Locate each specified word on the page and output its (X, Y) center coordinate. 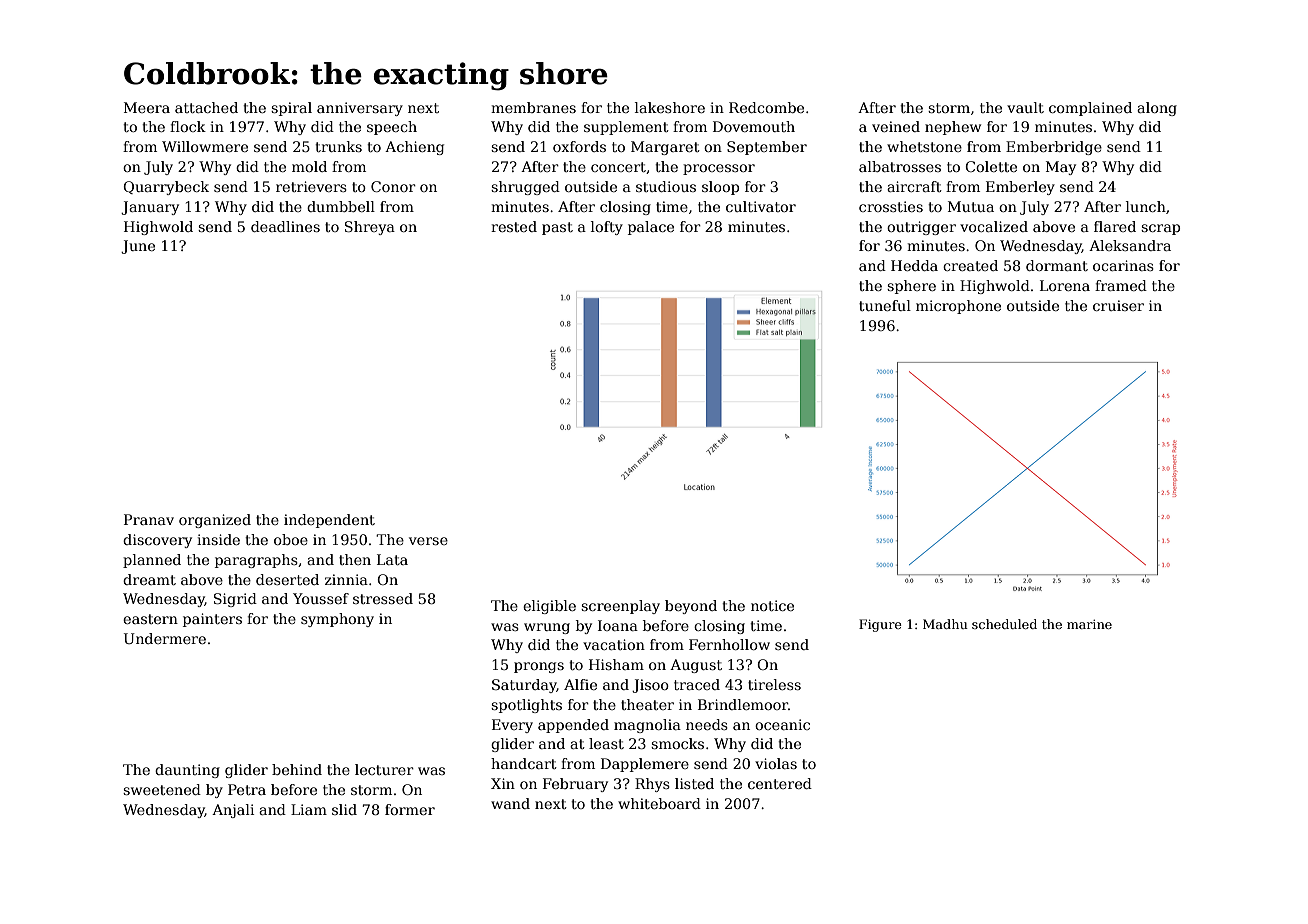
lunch (1146, 206)
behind (297, 769)
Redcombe (766, 107)
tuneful (885, 305)
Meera (147, 107)
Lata (392, 559)
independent (329, 521)
